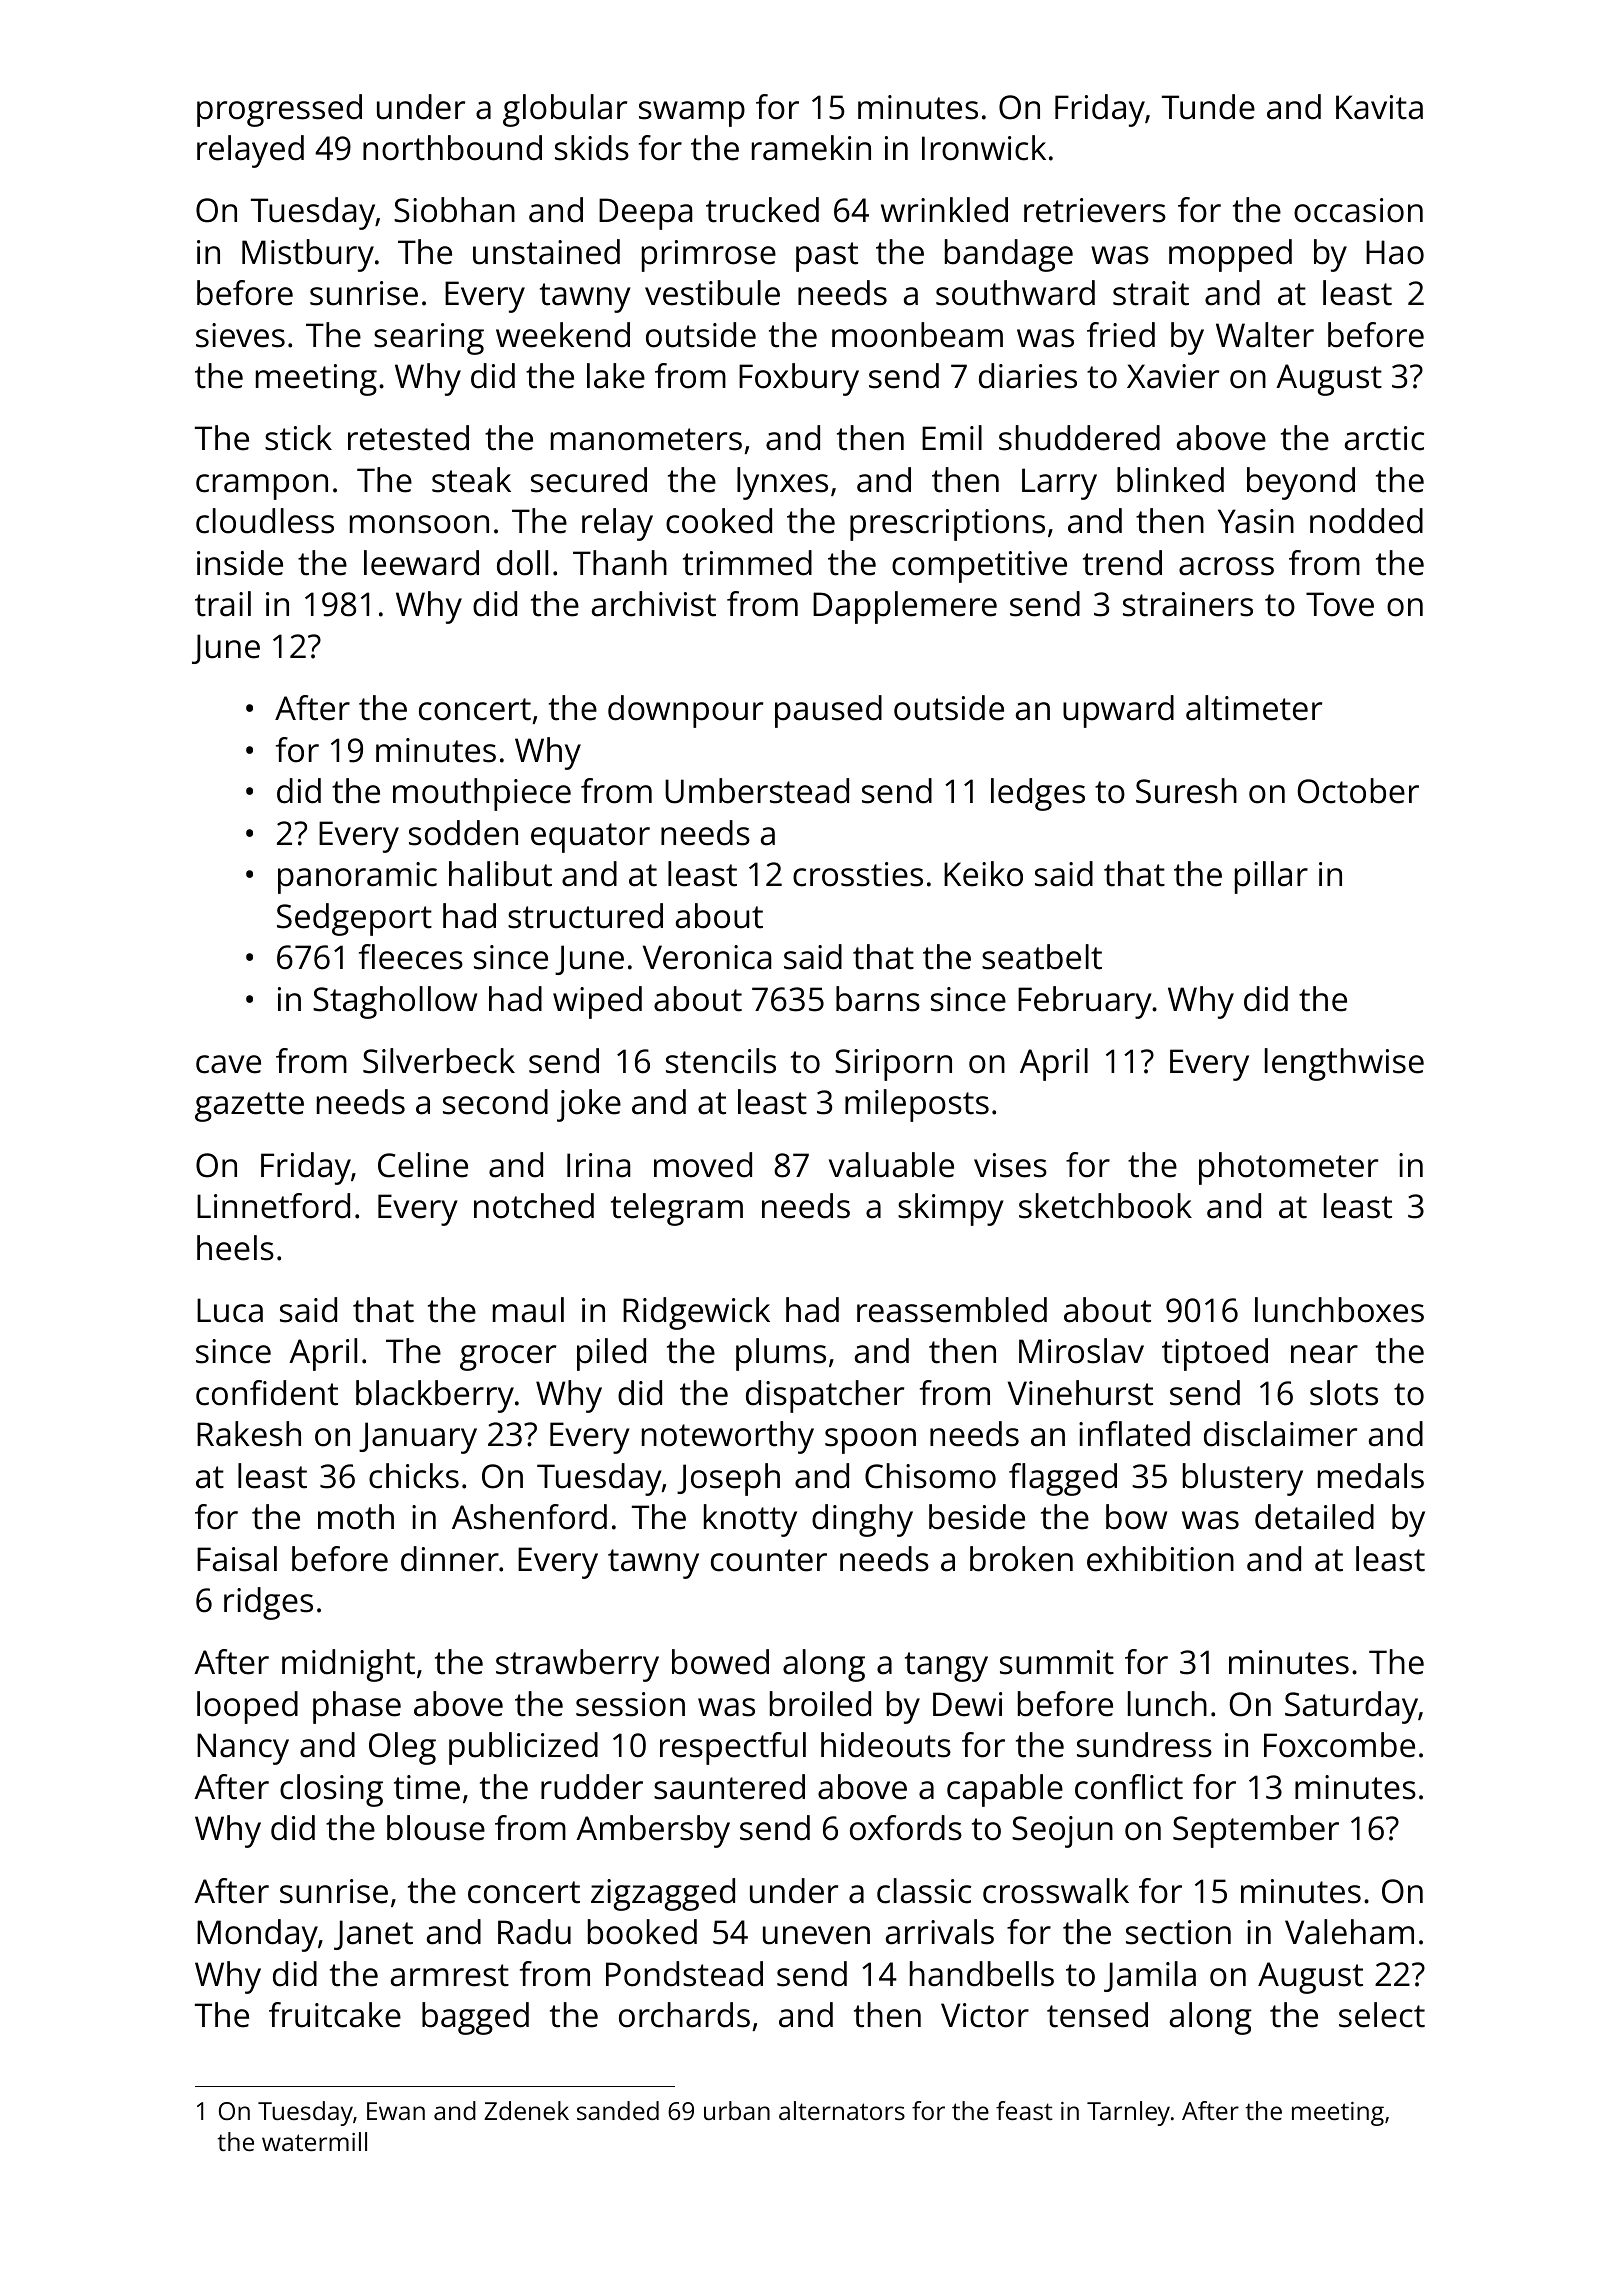 The image size is (1620, 2292). What do you see at coordinates (1256, 521) in the screenshot?
I see `Yasin` at bounding box center [1256, 521].
